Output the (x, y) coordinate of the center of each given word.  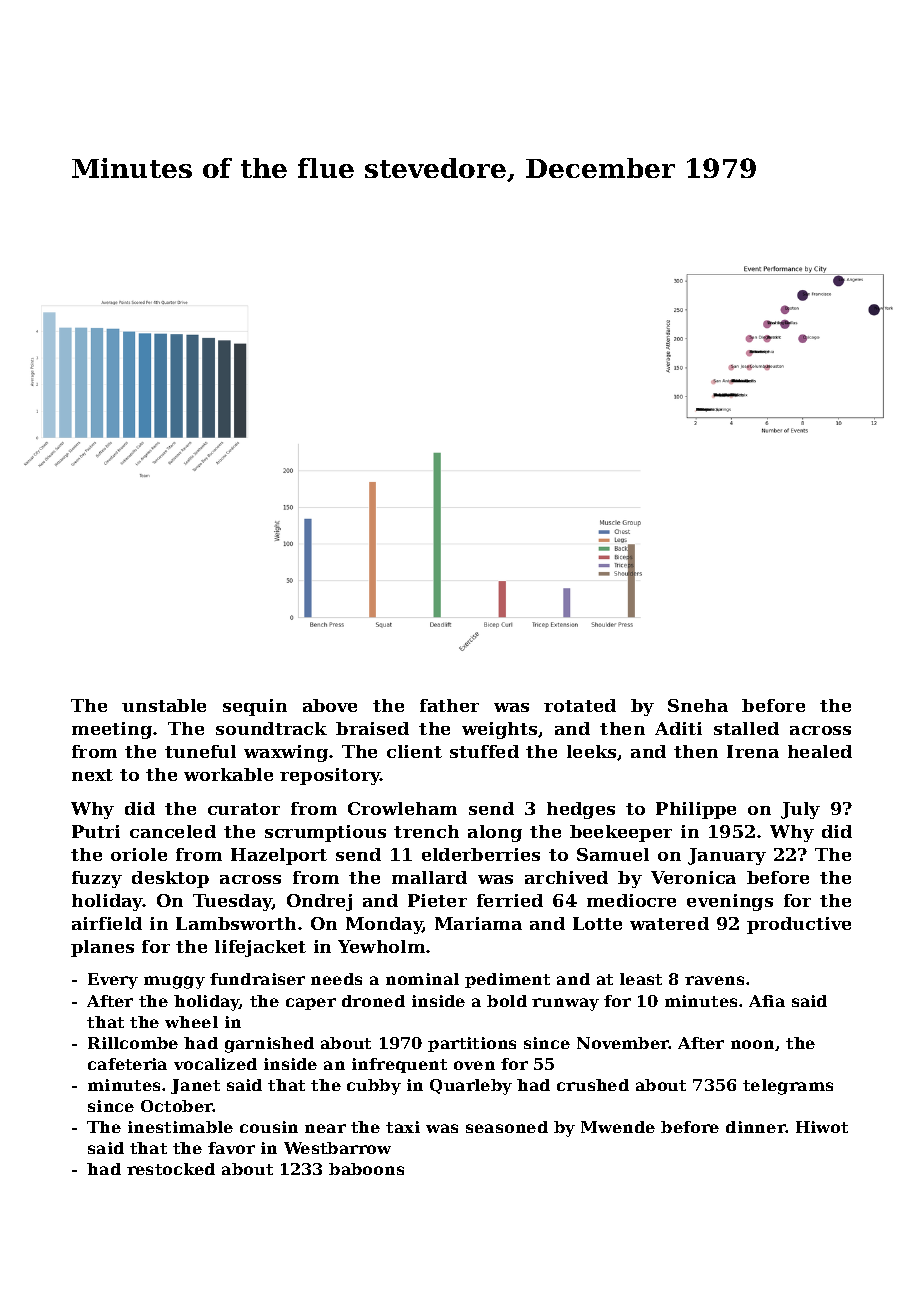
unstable (164, 705)
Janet (195, 1086)
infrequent (399, 1065)
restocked (171, 1169)
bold (507, 1001)
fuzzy (97, 879)
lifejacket (260, 948)
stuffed (484, 751)
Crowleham (402, 808)
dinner (756, 1127)
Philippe (696, 810)
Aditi (678, 728)
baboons (366, 1169)
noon (752, 1044)
